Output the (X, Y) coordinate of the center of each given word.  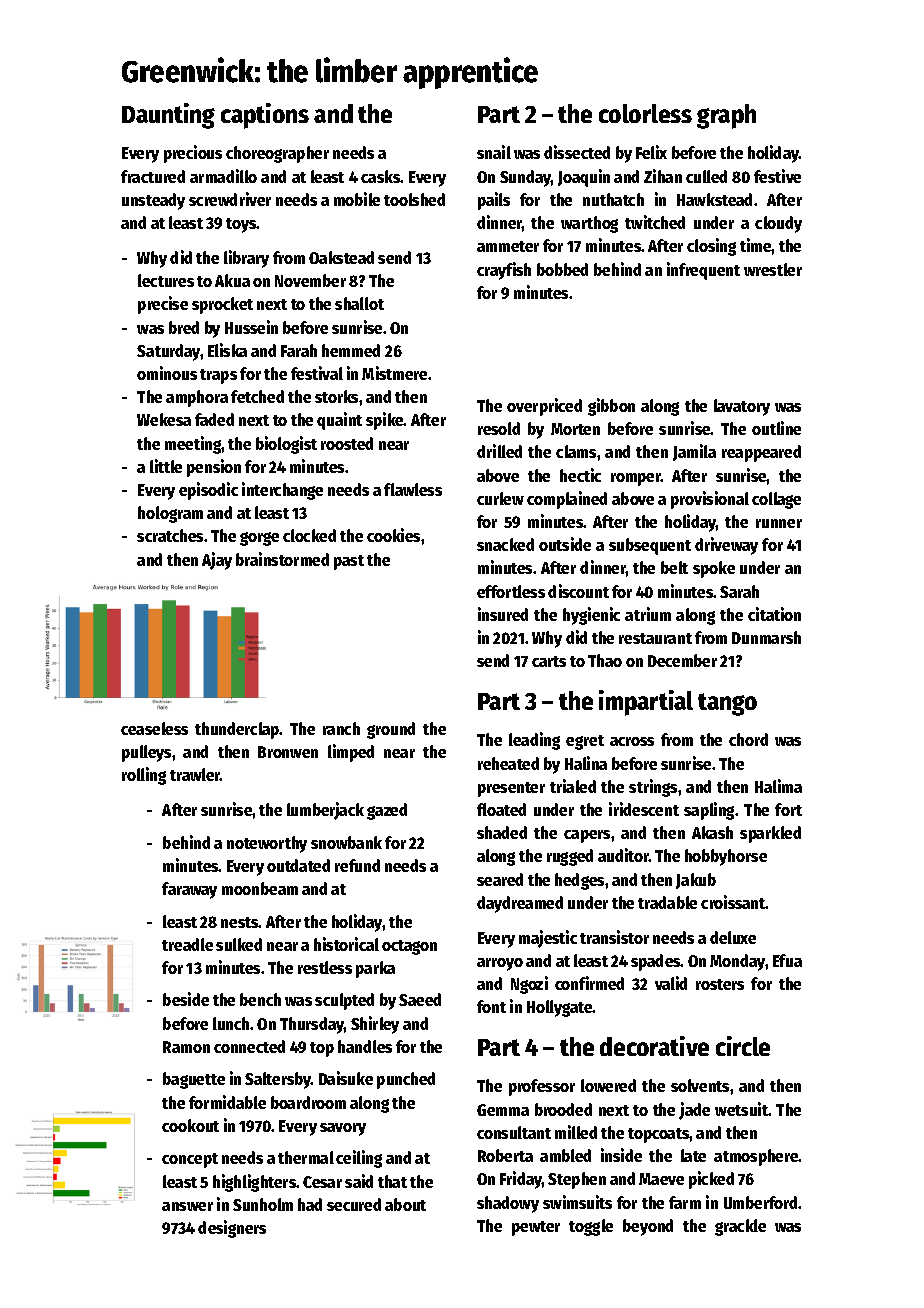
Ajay (217, 561)
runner (779, 523)
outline (776, 428)
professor (542, 1087)
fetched (257, 396)
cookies (393, 535)
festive (777, 176)
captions (265, 116)
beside (186, 999)
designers (232, 1229)
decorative (654, 1046)
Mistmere (394, 373)
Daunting (168, 116)
